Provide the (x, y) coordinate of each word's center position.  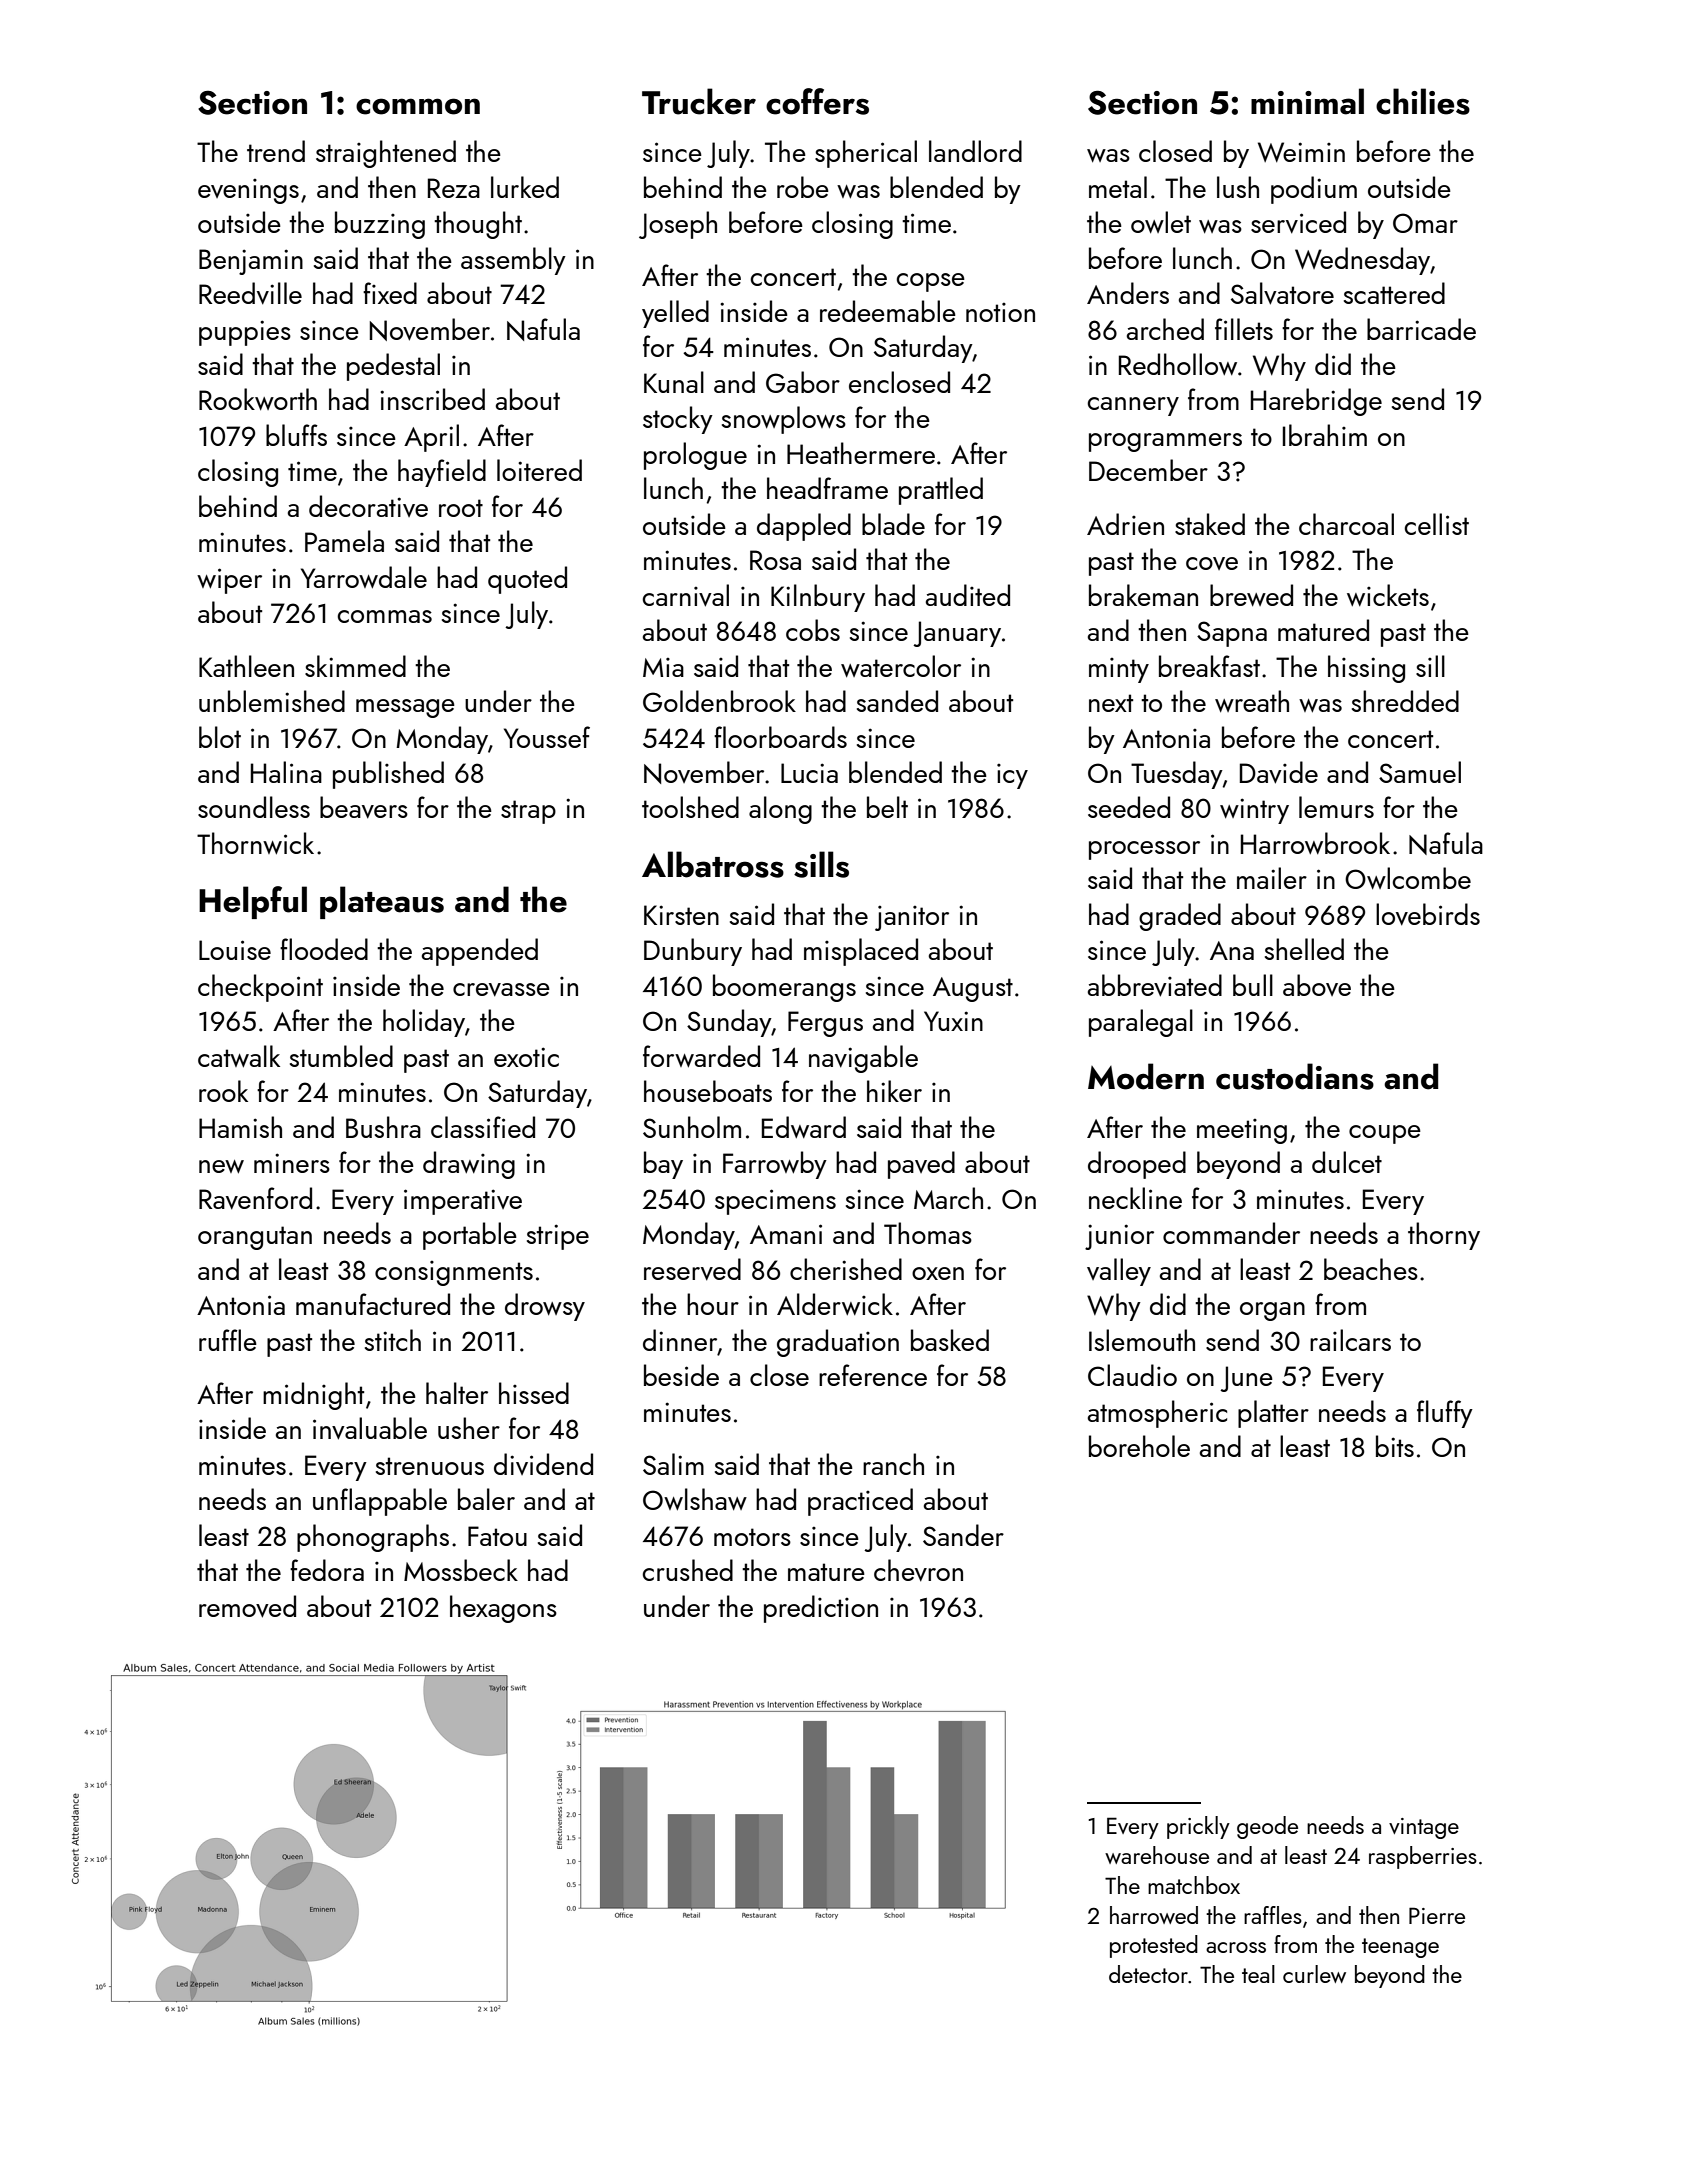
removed (247, 1606)
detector (1148, 1974)
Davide (1279, 772)
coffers (817, 101)
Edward (804, 1127)
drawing (469, 1165)
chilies (1423, 101)
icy (1012, 776)
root (461, 508)
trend (276, 151)
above (1317, 985)
